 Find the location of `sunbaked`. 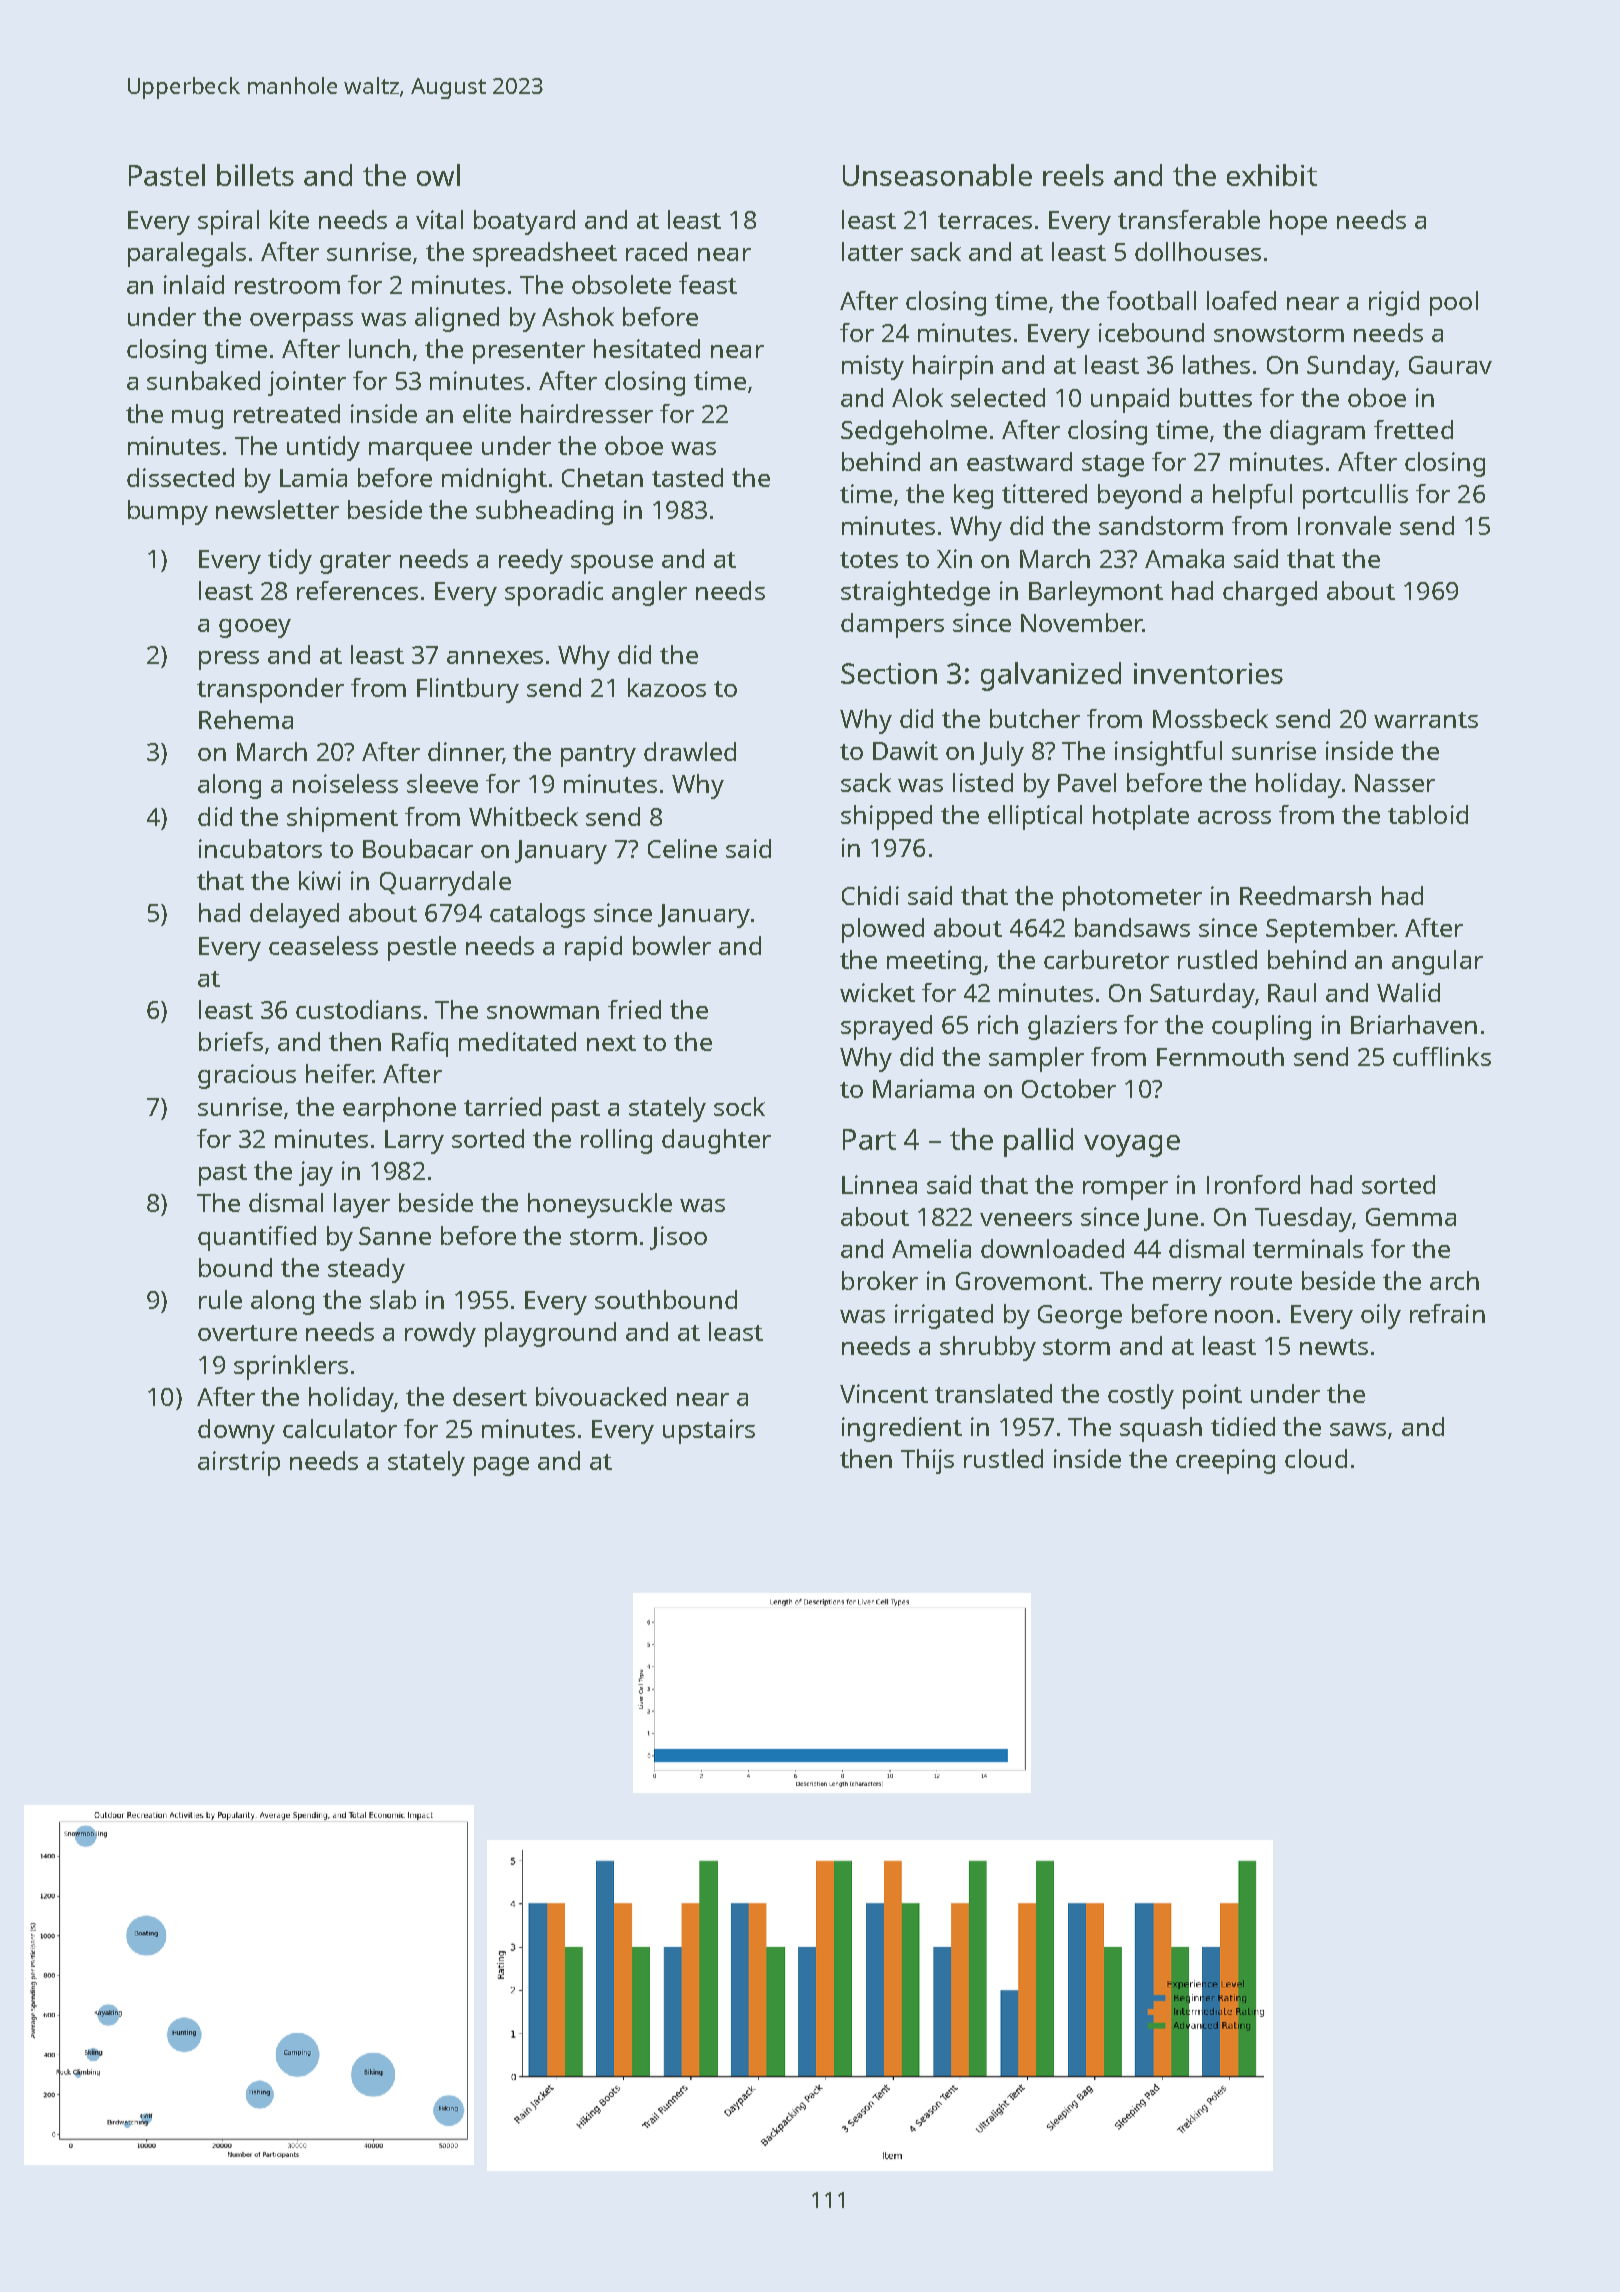

sunbaked is located at coordinates (203, 380).
